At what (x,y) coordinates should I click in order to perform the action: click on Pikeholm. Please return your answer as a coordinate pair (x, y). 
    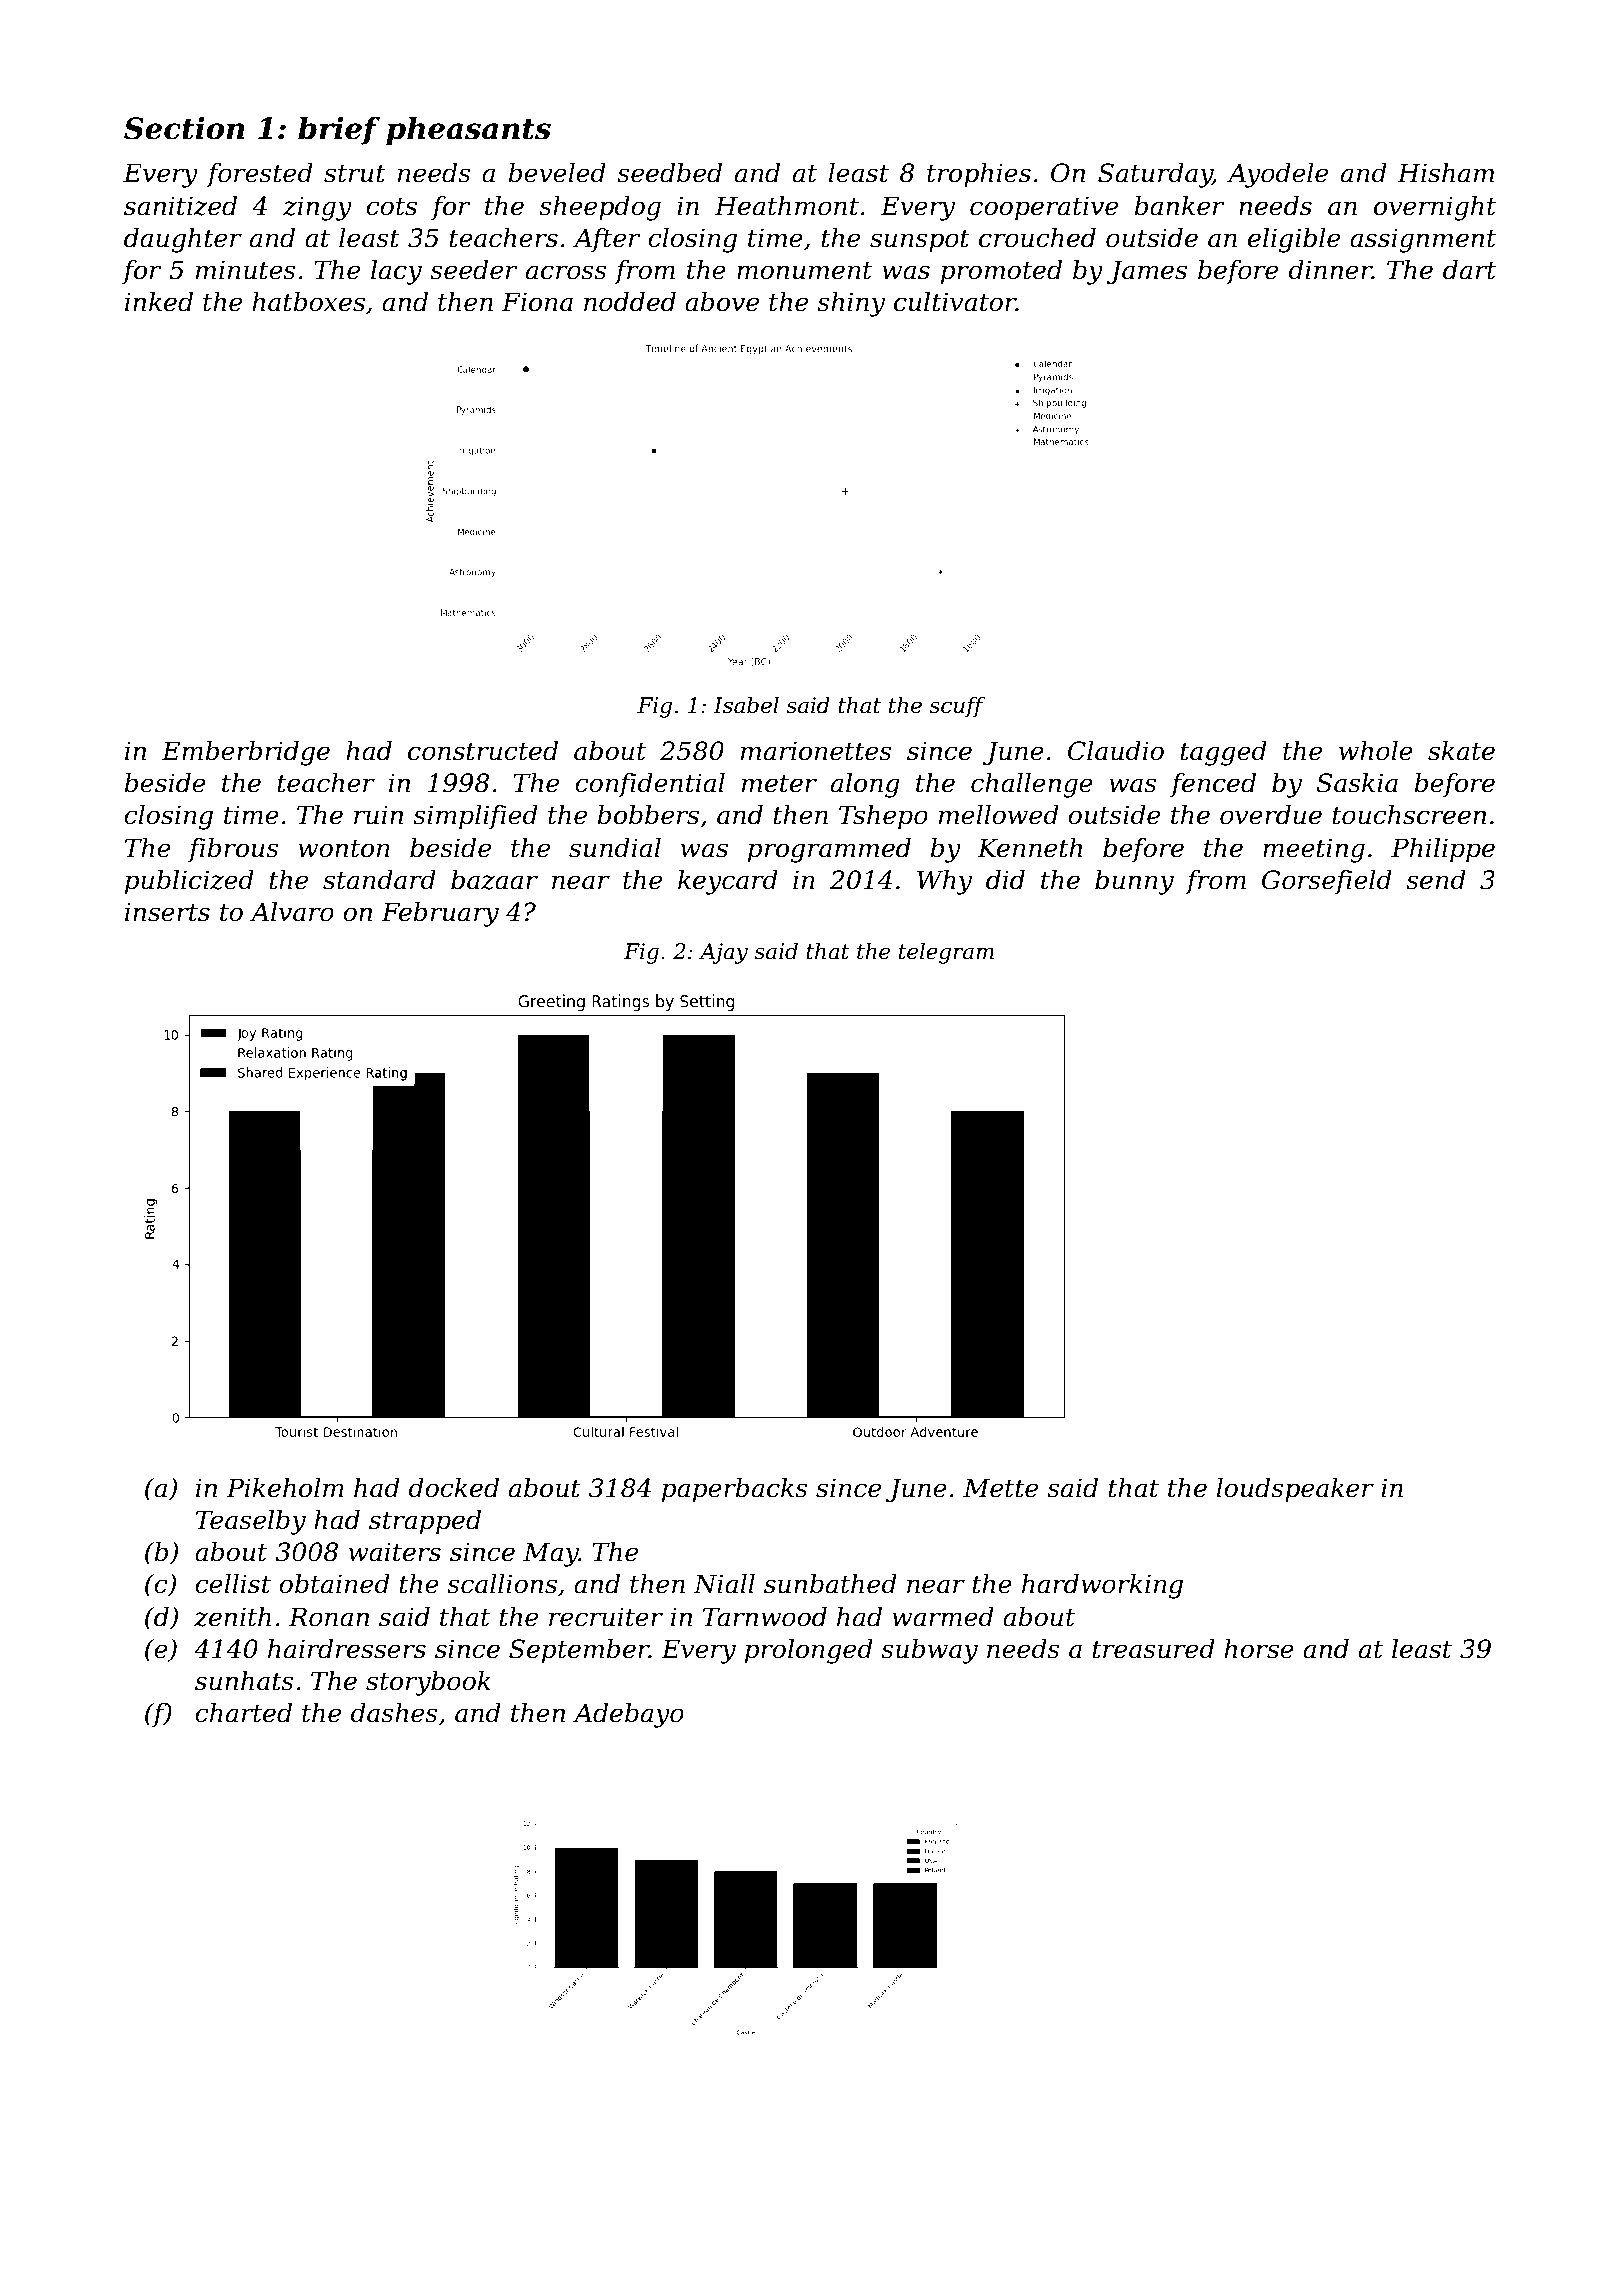
    Looking at the image, I should click on (285, 1488).
